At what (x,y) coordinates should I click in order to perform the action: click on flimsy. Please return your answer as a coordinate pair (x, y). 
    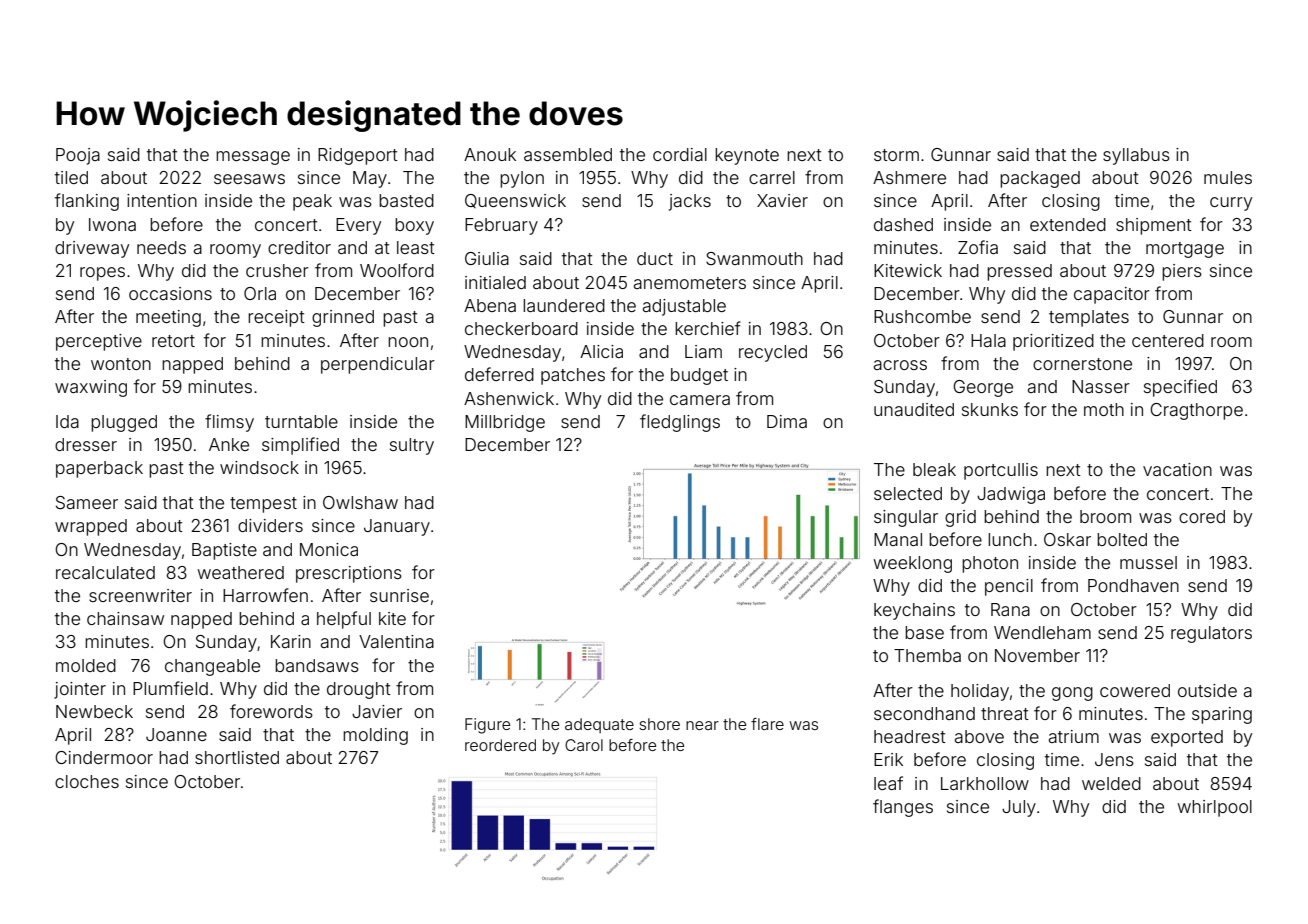
    Looking at the image, I should click on (229, 423).
